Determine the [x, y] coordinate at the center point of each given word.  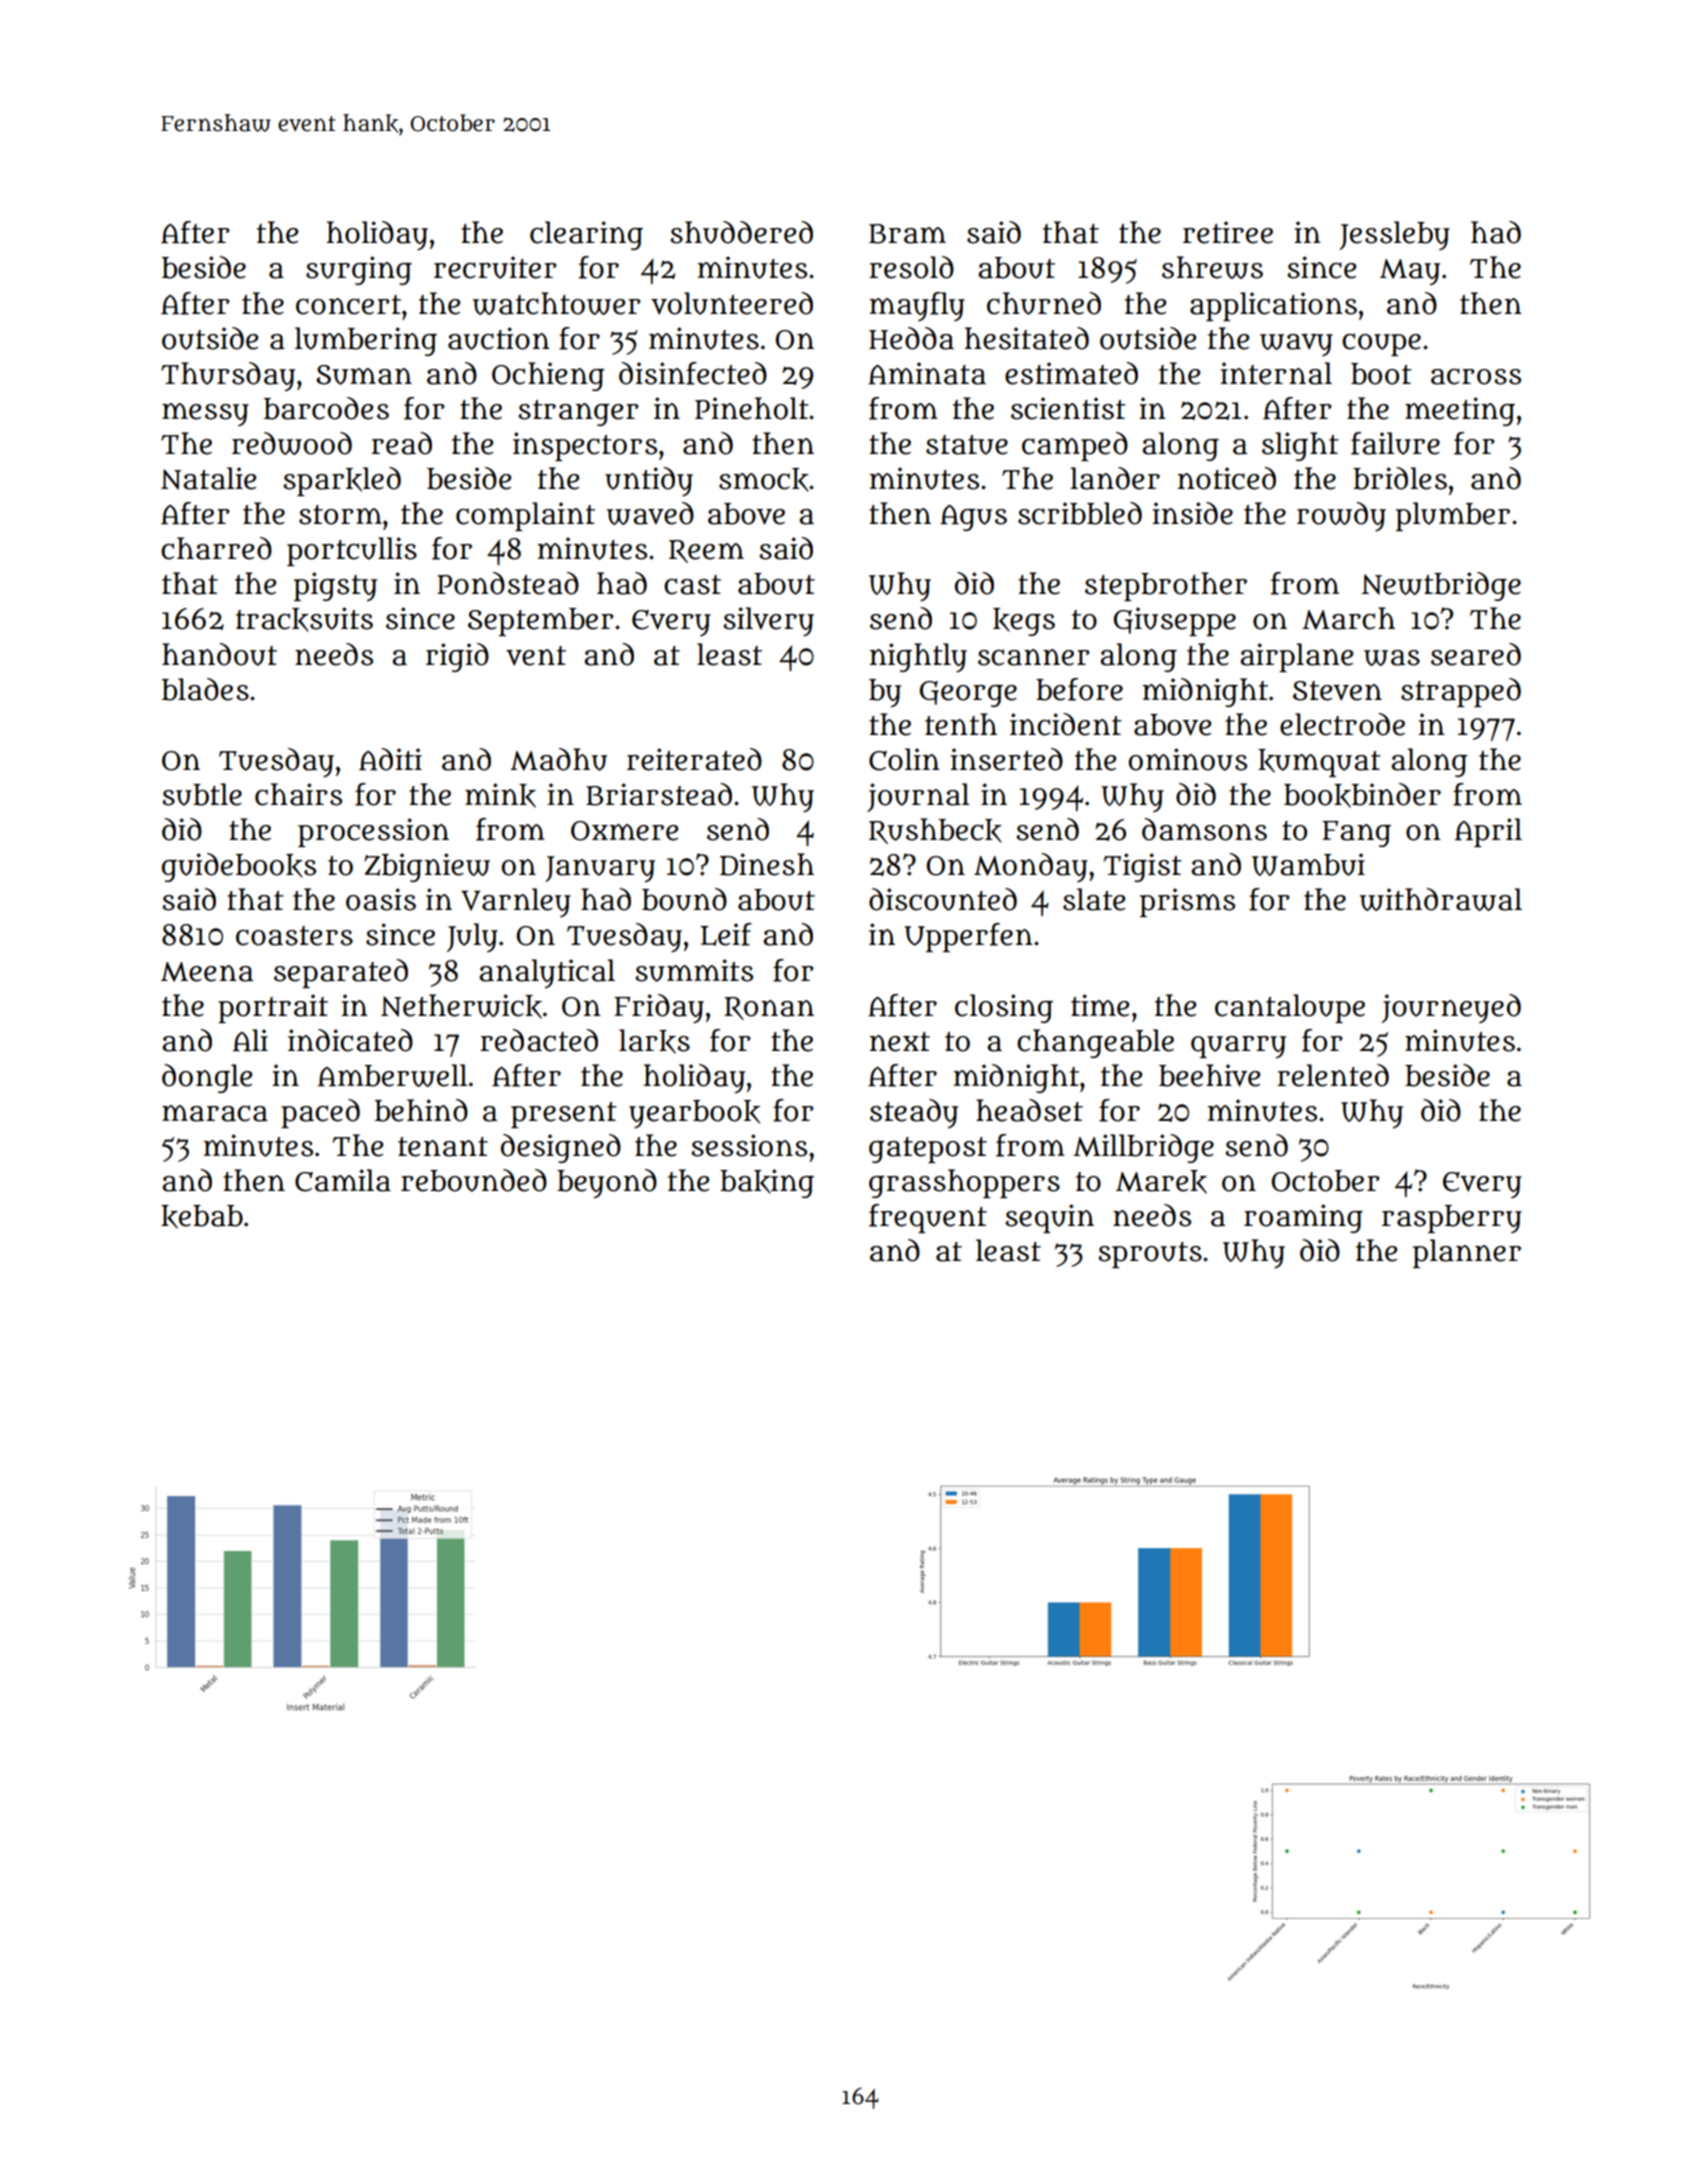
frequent [928, 1218]
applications [1273, 306]
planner [1467, 1253]
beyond [607, 1184]
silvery [768, 622]
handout [219, 654]
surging [359, 270]
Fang [1356, 834]
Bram [907, 234]
